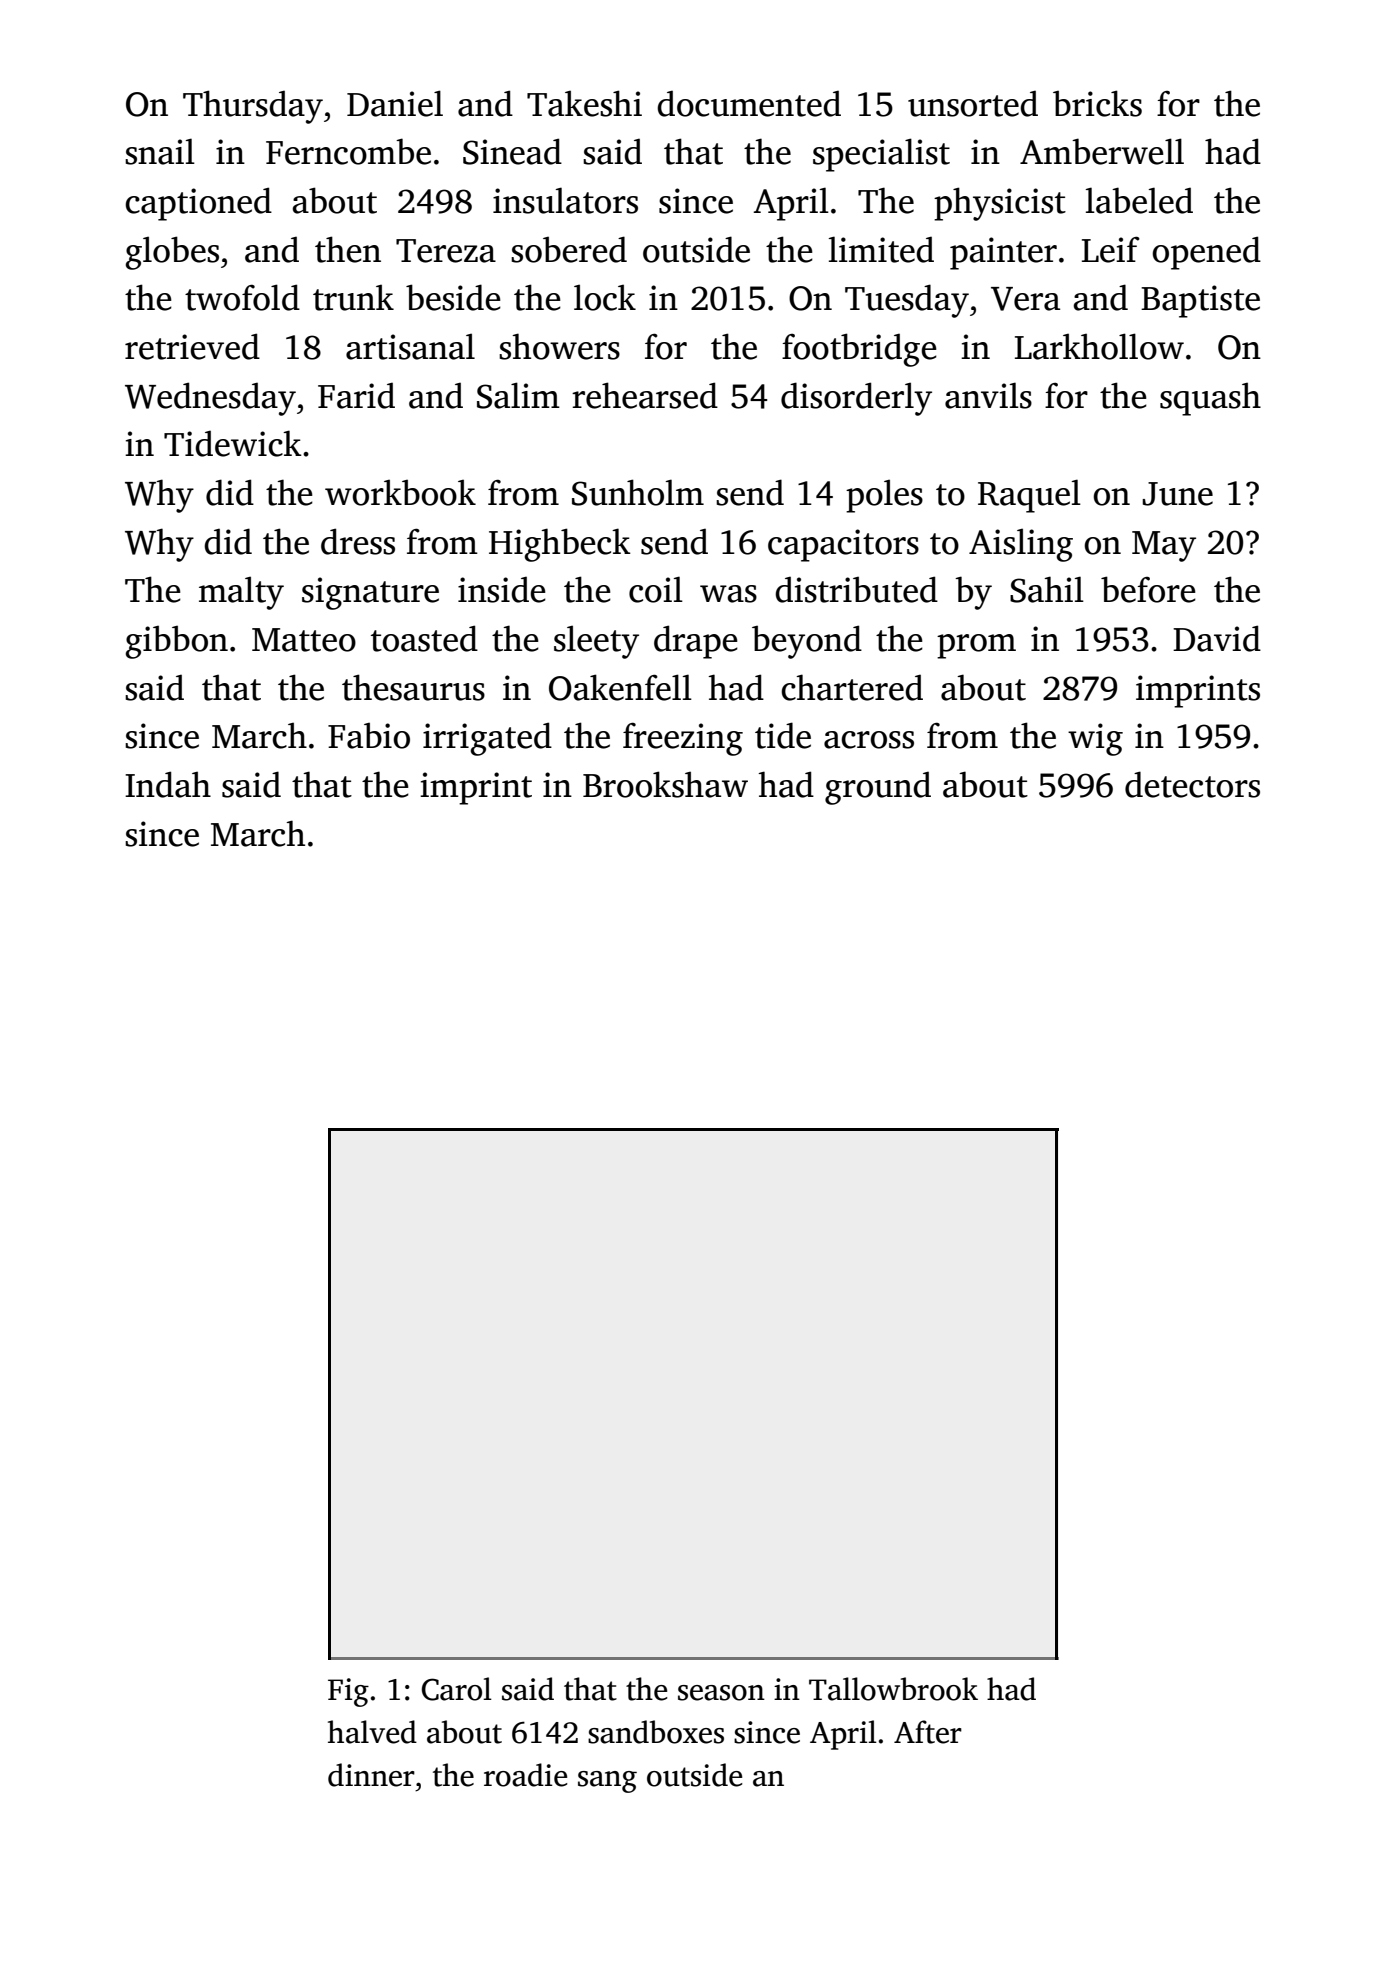 The image size is (1386, 1969). What do you see at coordinates (1097, 103) in the screenshot?
I see `bricks` at bounding box center [1097, 103].
